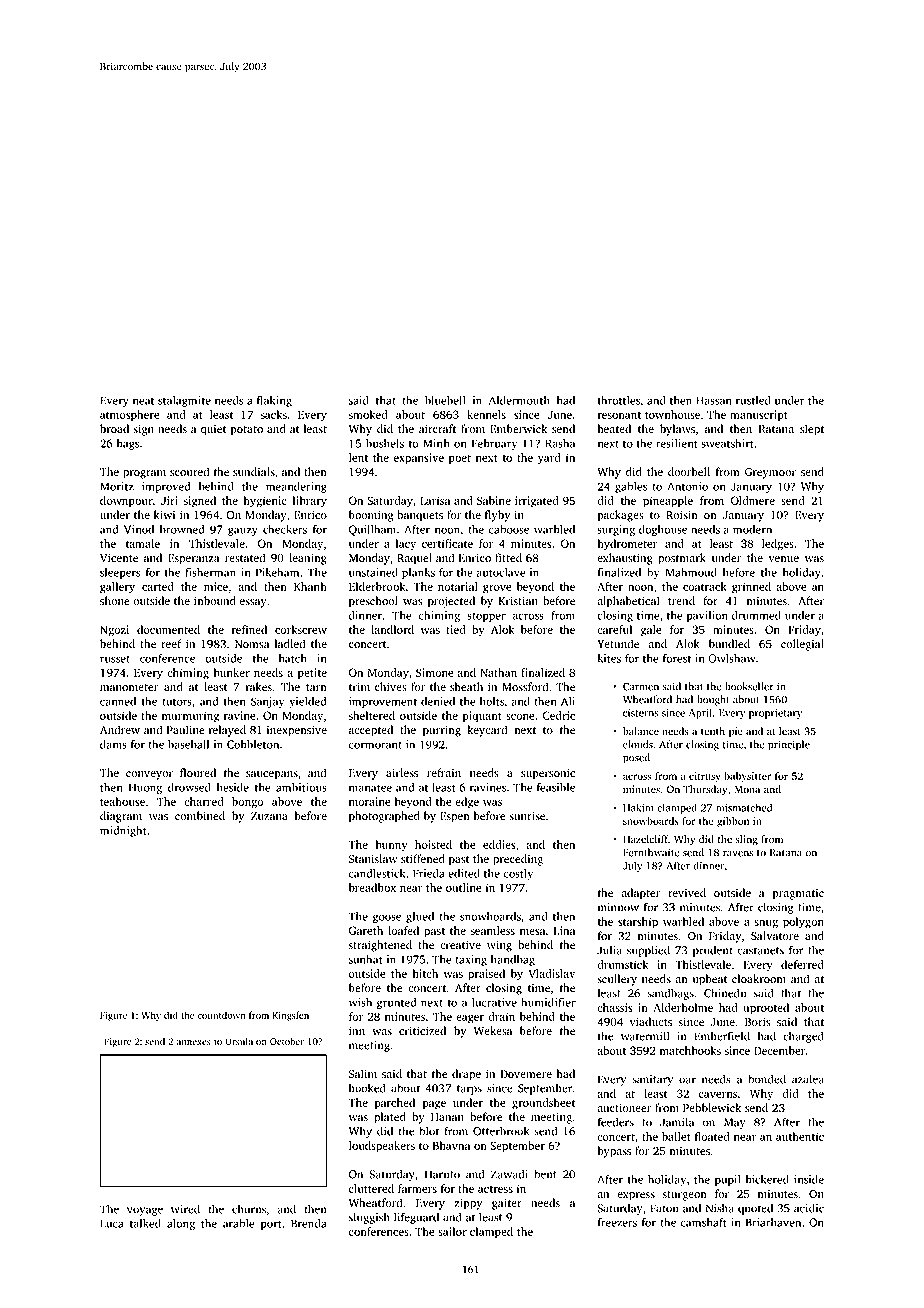 The height and width of the image is (1308, 924). Describe the element at coordinates (452, 1231) in the image. I see `sailor` at that location.
